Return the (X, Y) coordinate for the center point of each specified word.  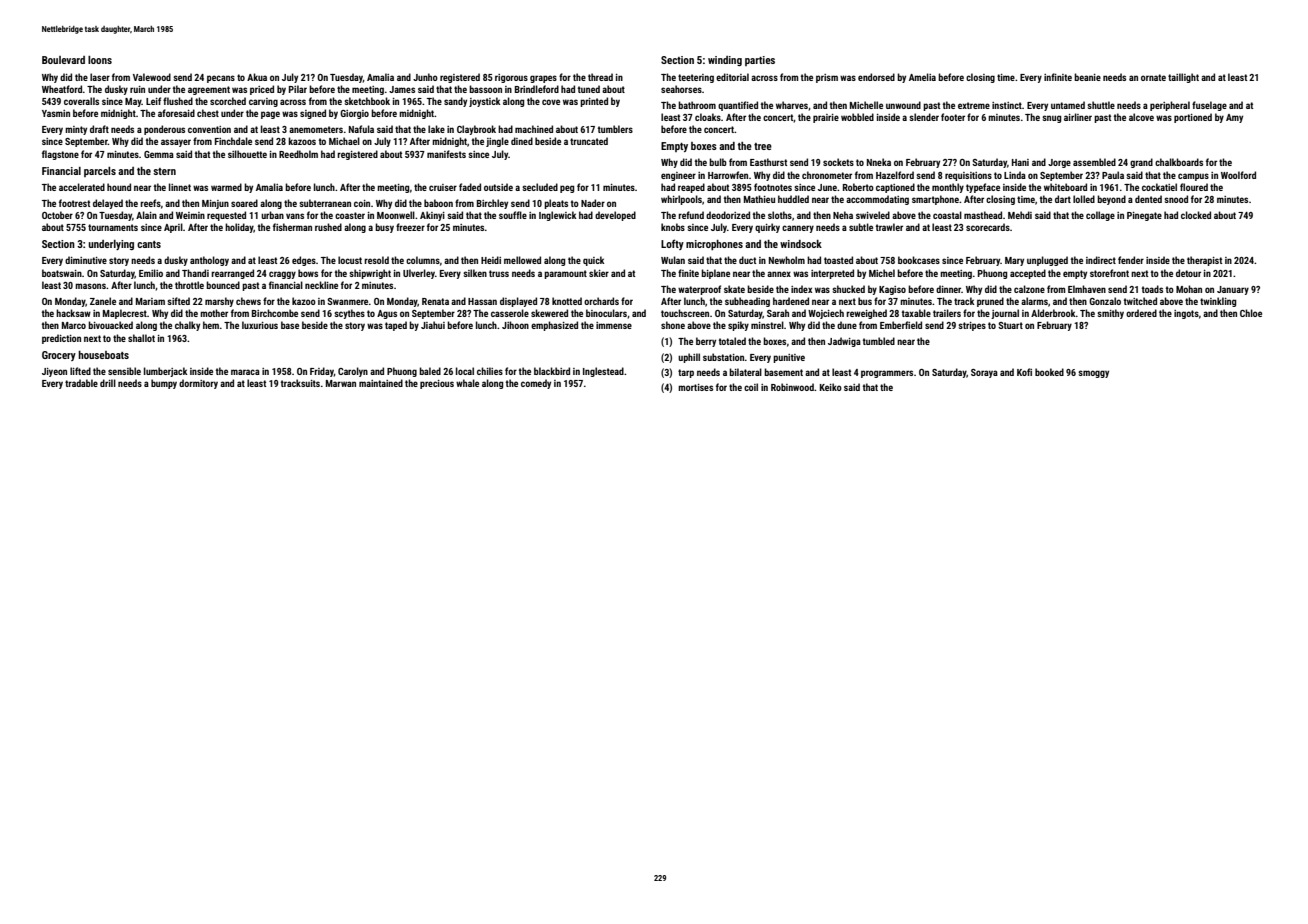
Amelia (922, 77)
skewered (549, 313)
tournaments (113, 227)
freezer (410, 227)
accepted (1028, 274)
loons (100, 60)
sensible (124, 371)
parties (760, 61)
